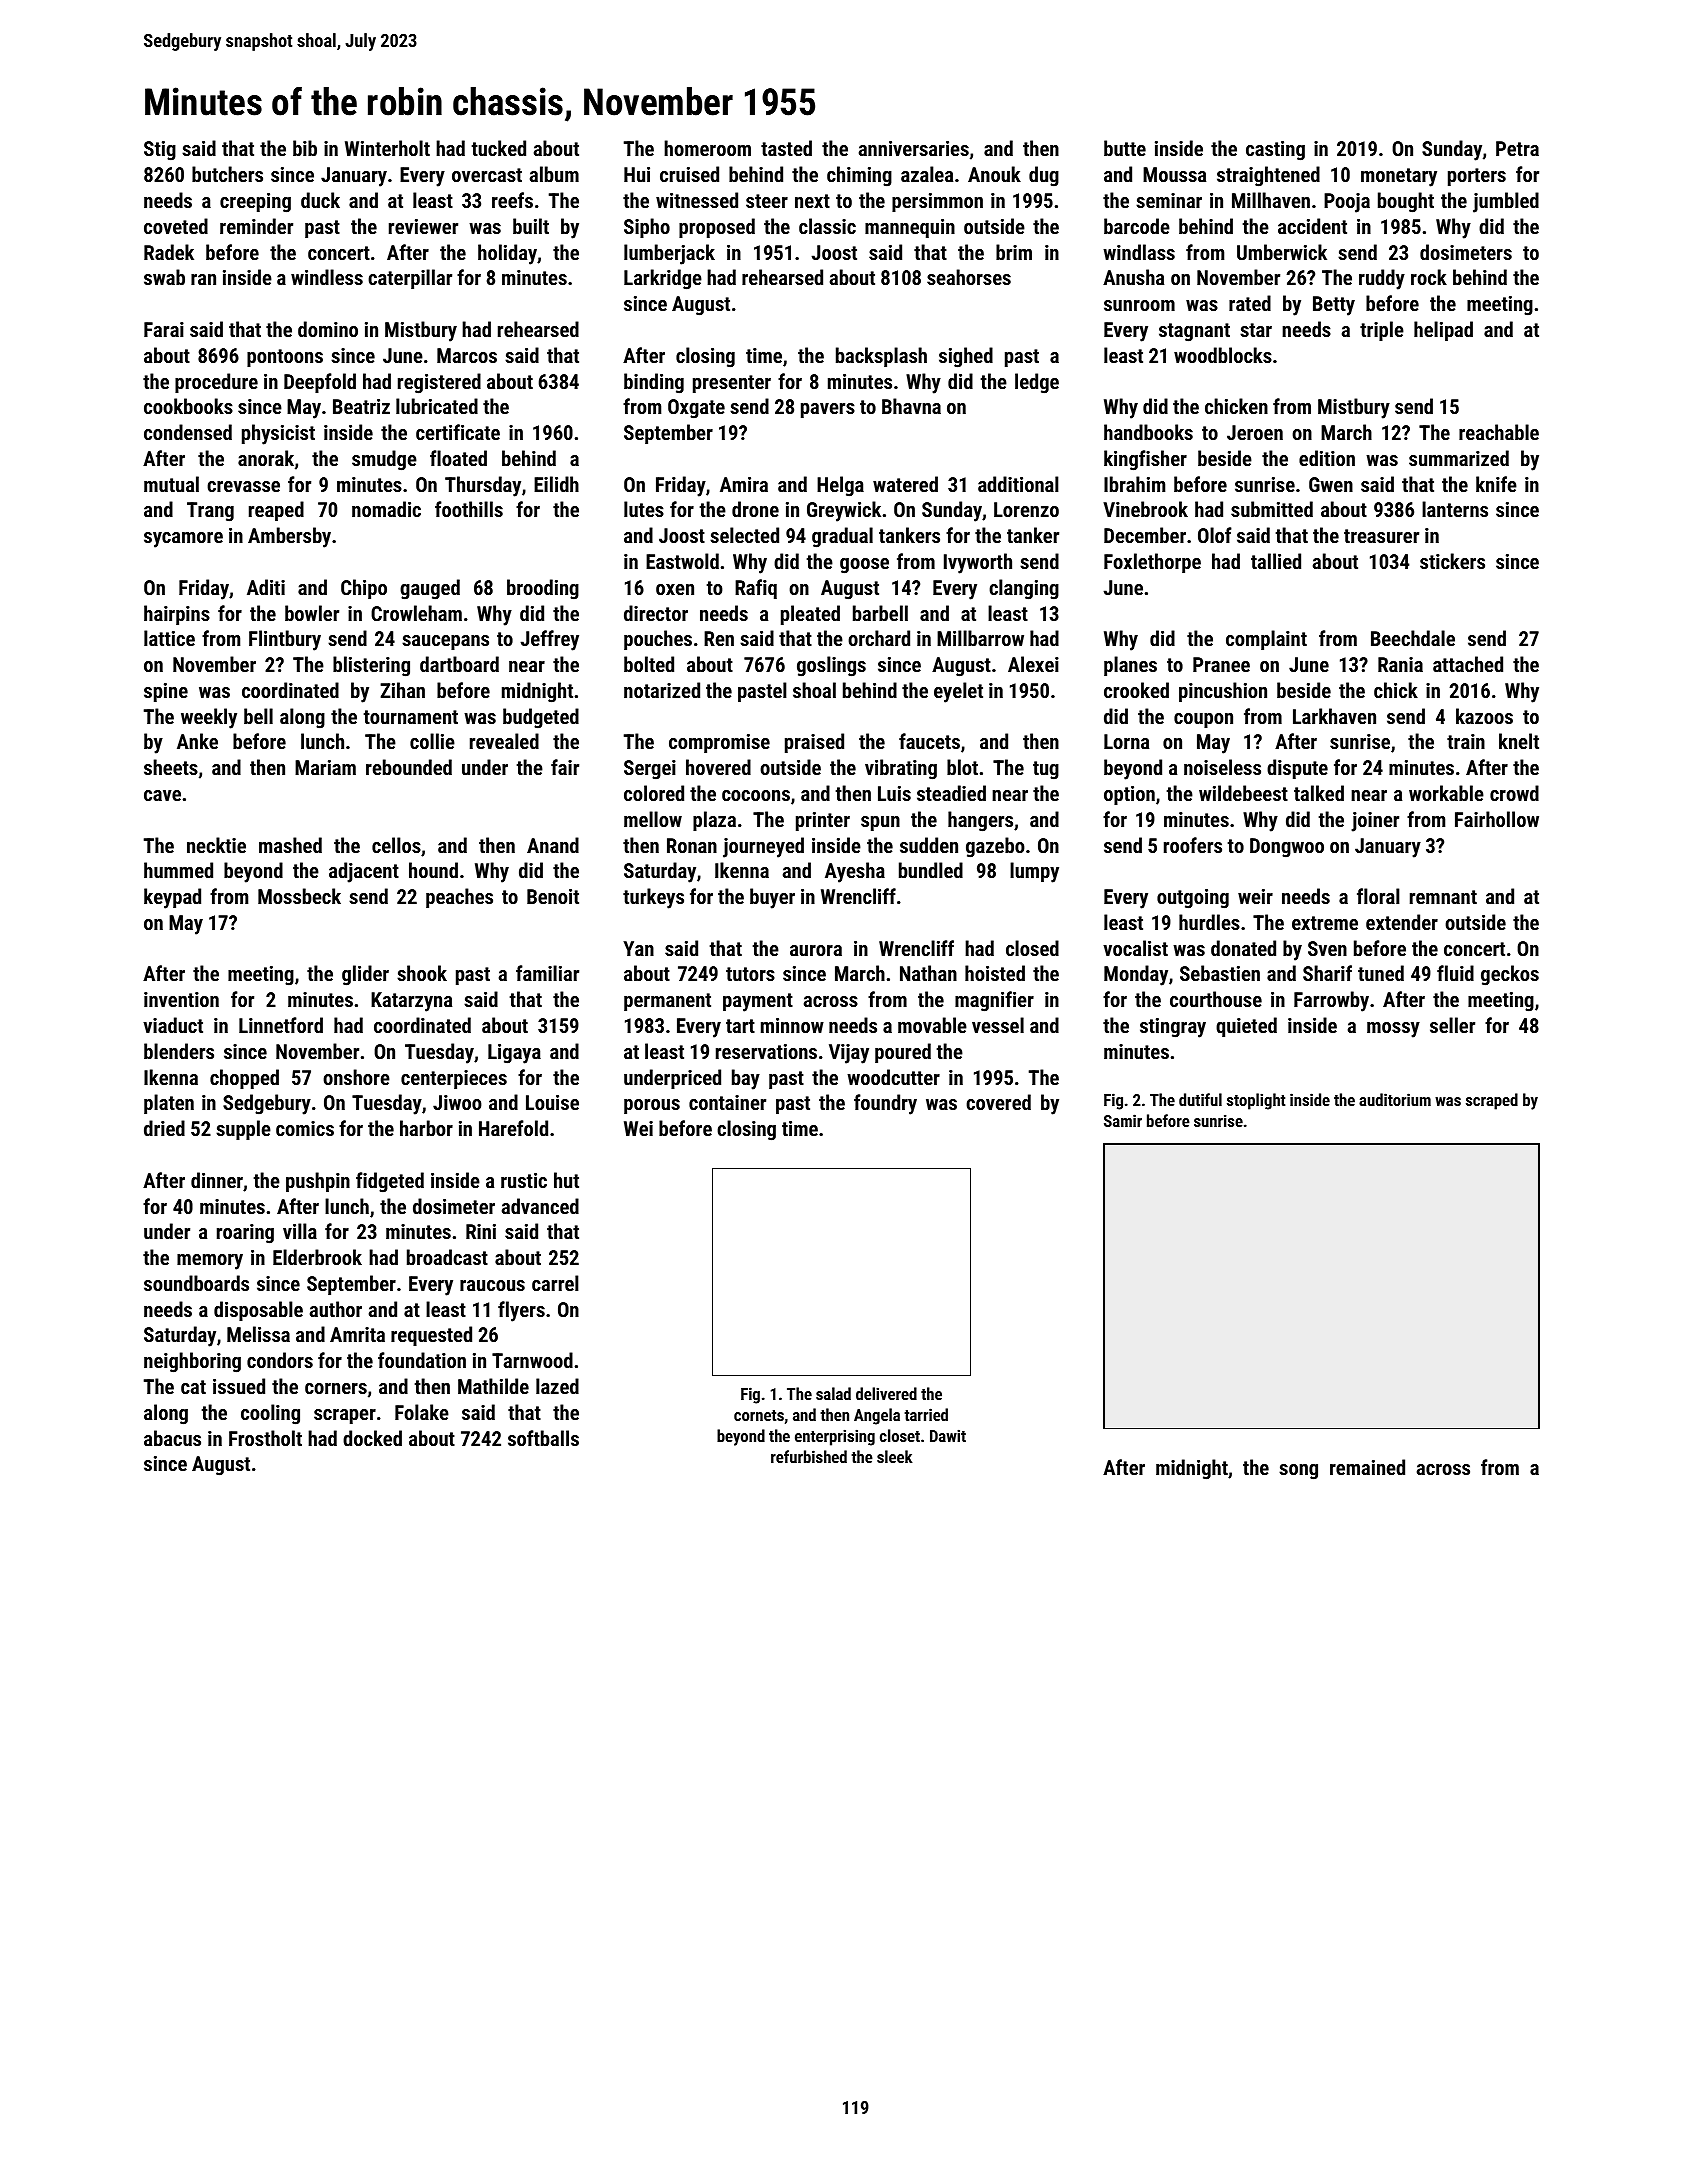  I want to click on journeyed, so click(763, 847).
